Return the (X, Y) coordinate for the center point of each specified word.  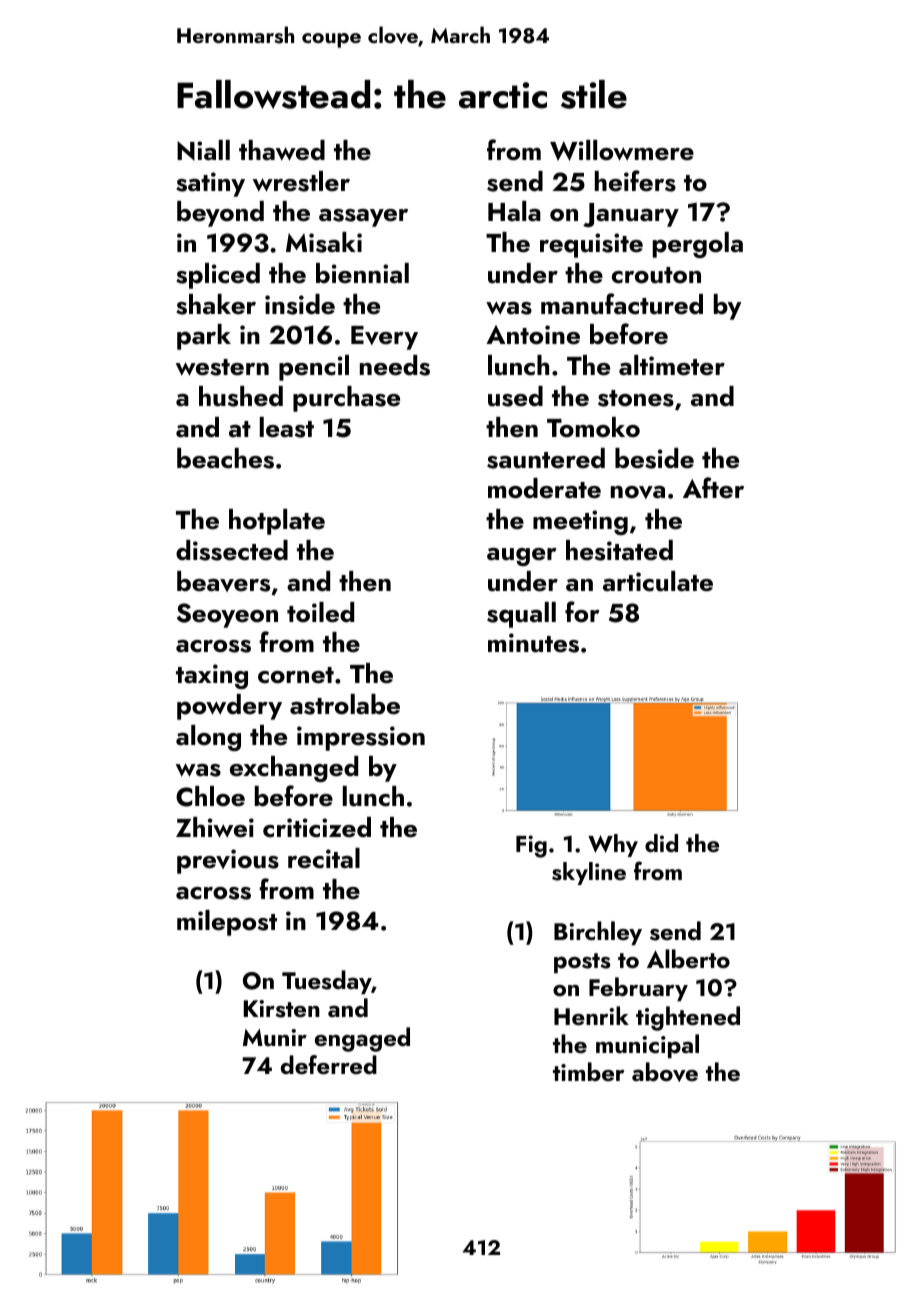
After (713, 488)
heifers (635, 181)
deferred (329, 1064)
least (287, 427)
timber (588, 1071)
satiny (210, 184)
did (661, 843)
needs (395, 365)
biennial (362, 273)
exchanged (294, 769)
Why (613, 845)
